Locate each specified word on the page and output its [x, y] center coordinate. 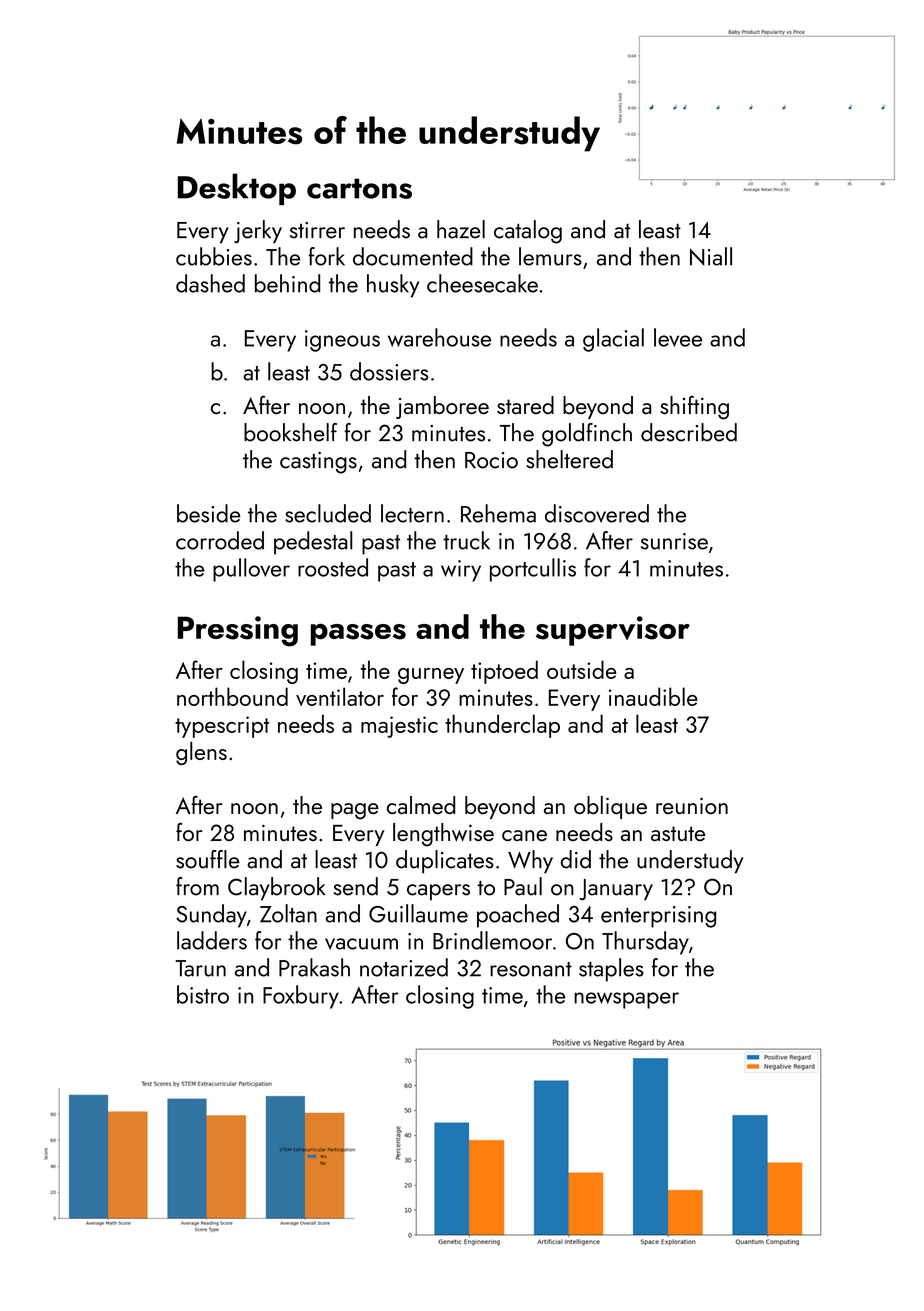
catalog [528, 232]
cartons [359, 188]
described [689, 432]
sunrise [674, 541]
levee [678, 337]
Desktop [237, 189]
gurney [431, 676]
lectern [412, 513]
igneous [342, 341]
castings [318, 463]
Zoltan [288, 913]
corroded [220, 540]
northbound [232, 696]
